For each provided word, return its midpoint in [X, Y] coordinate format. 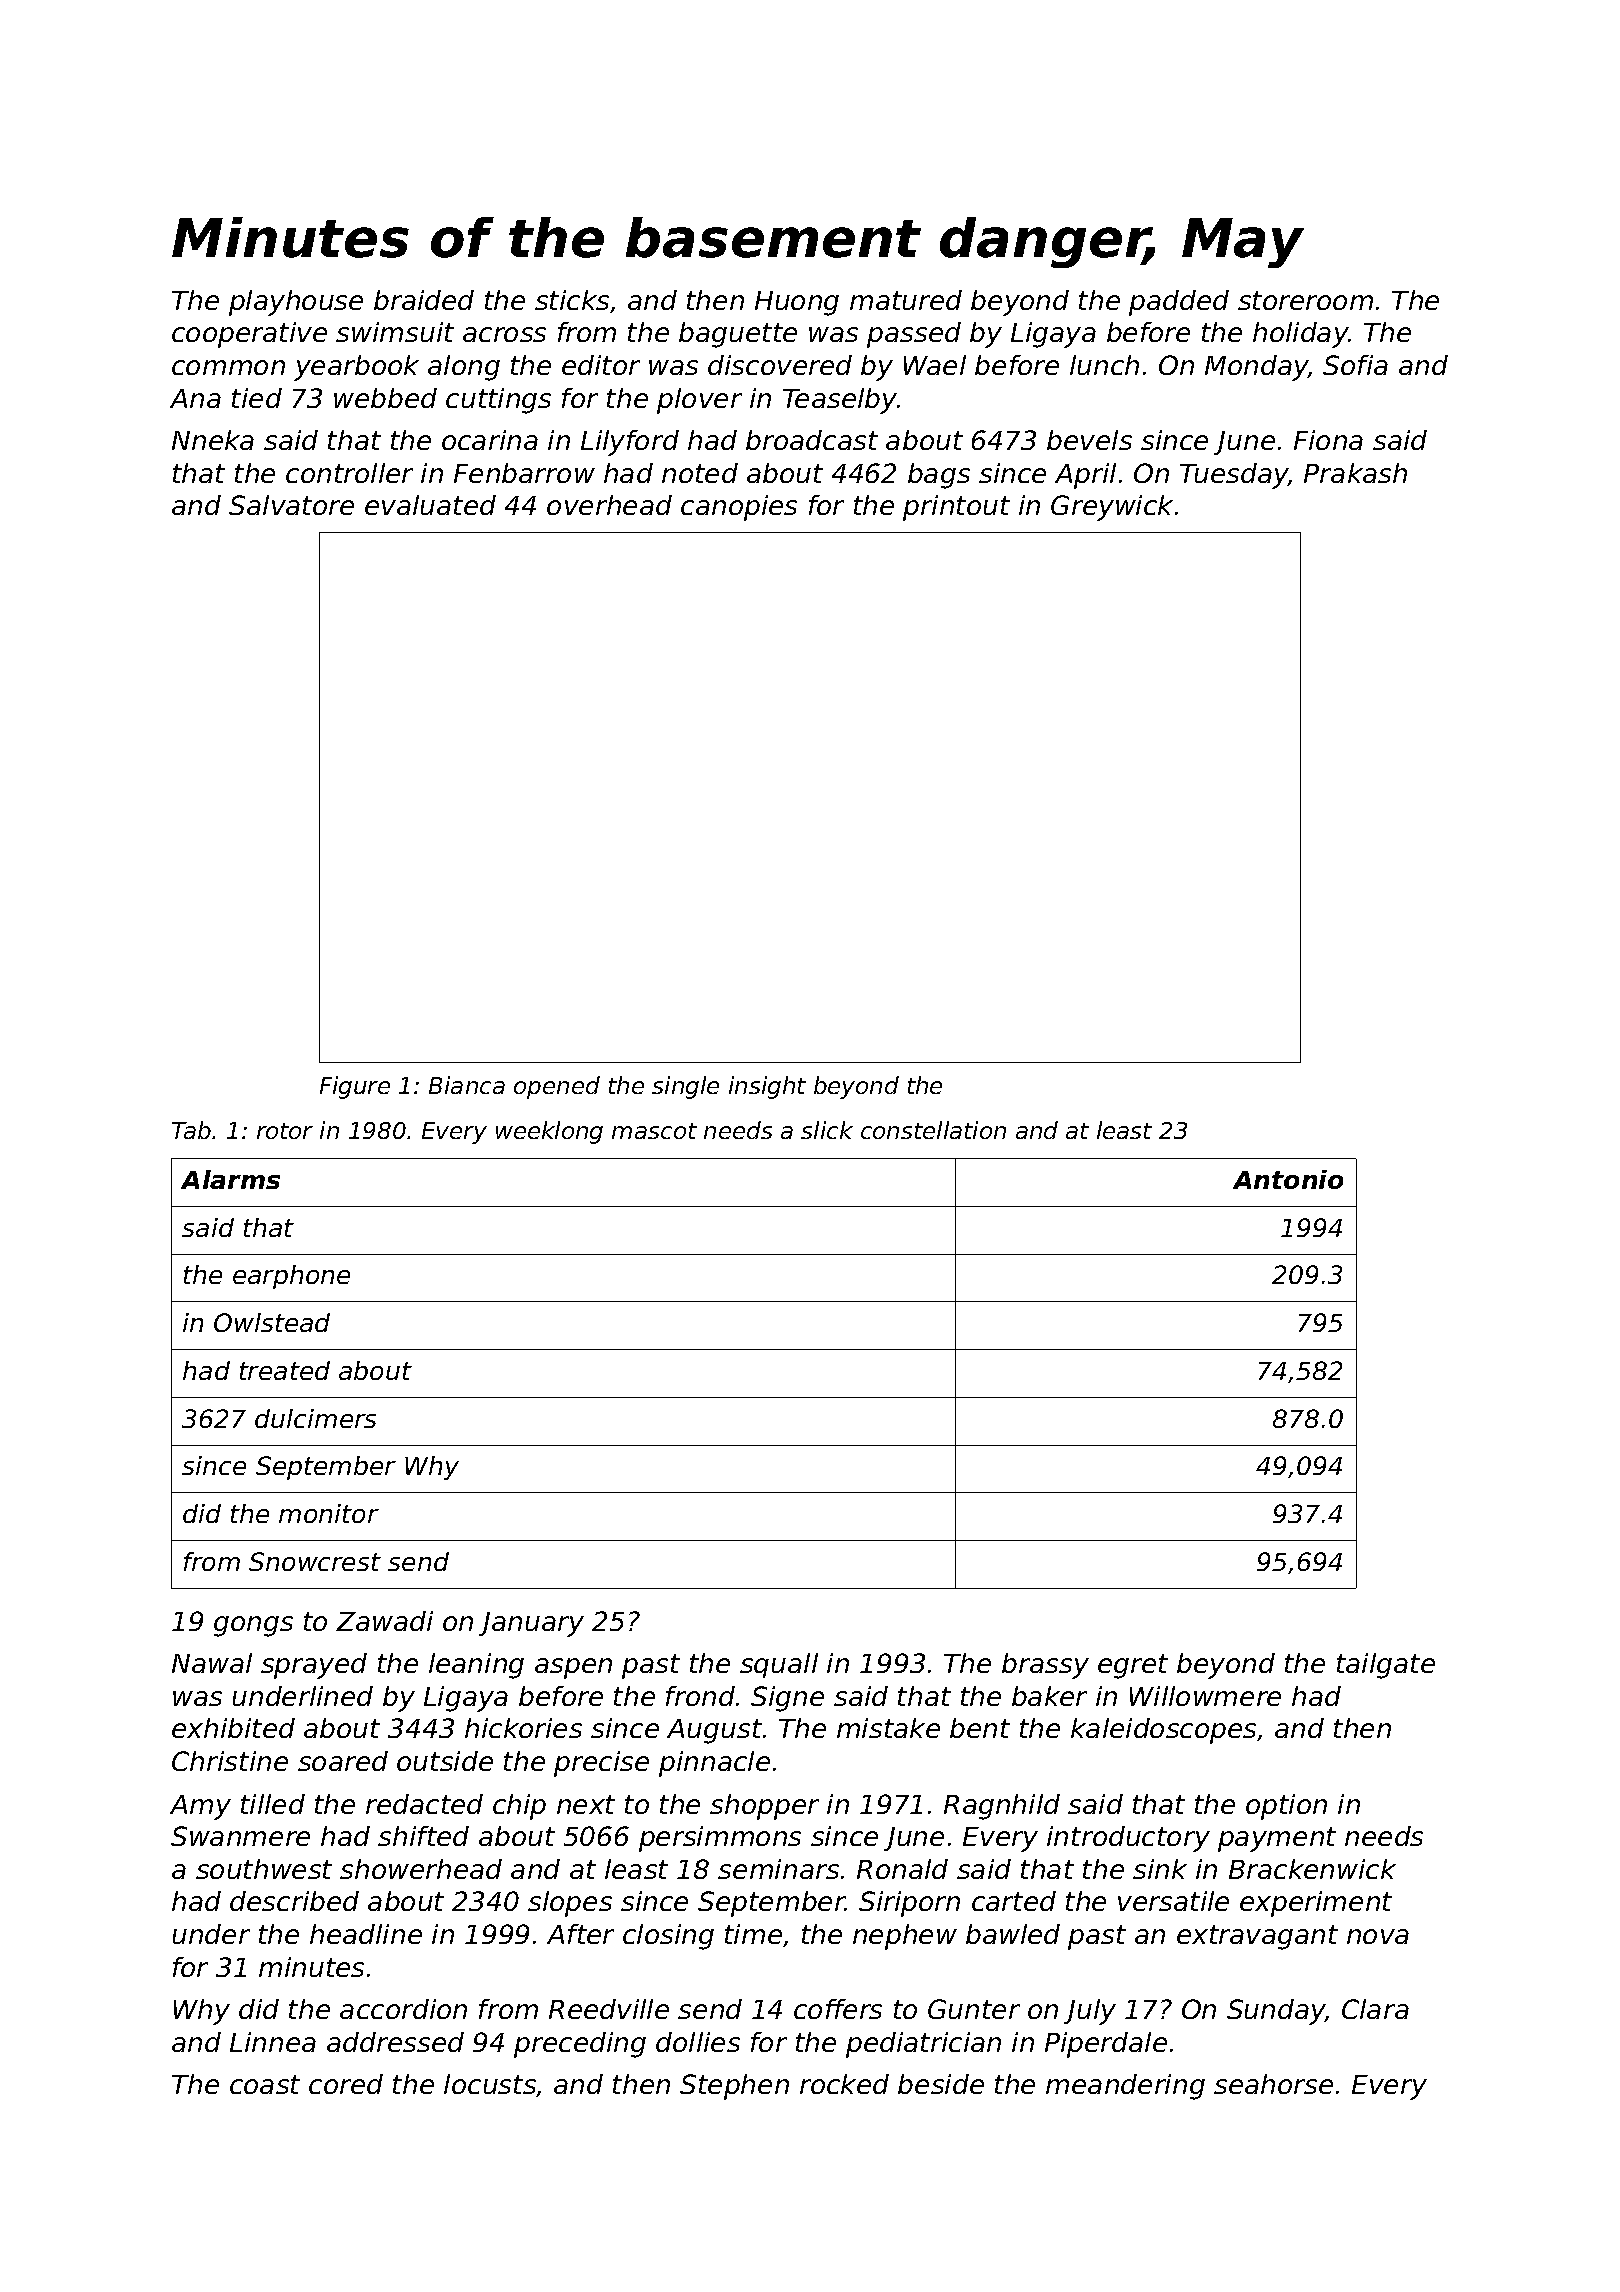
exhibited [233, 1728]
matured [906, 300]
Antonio [1288, 1179]
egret [1133, 1666]
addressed [395, 2042]
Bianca [467, 1085]
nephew [905, 1937]
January [531, 1624]
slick [827, 1130]
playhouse [296, 303]
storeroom [1305, 300]
